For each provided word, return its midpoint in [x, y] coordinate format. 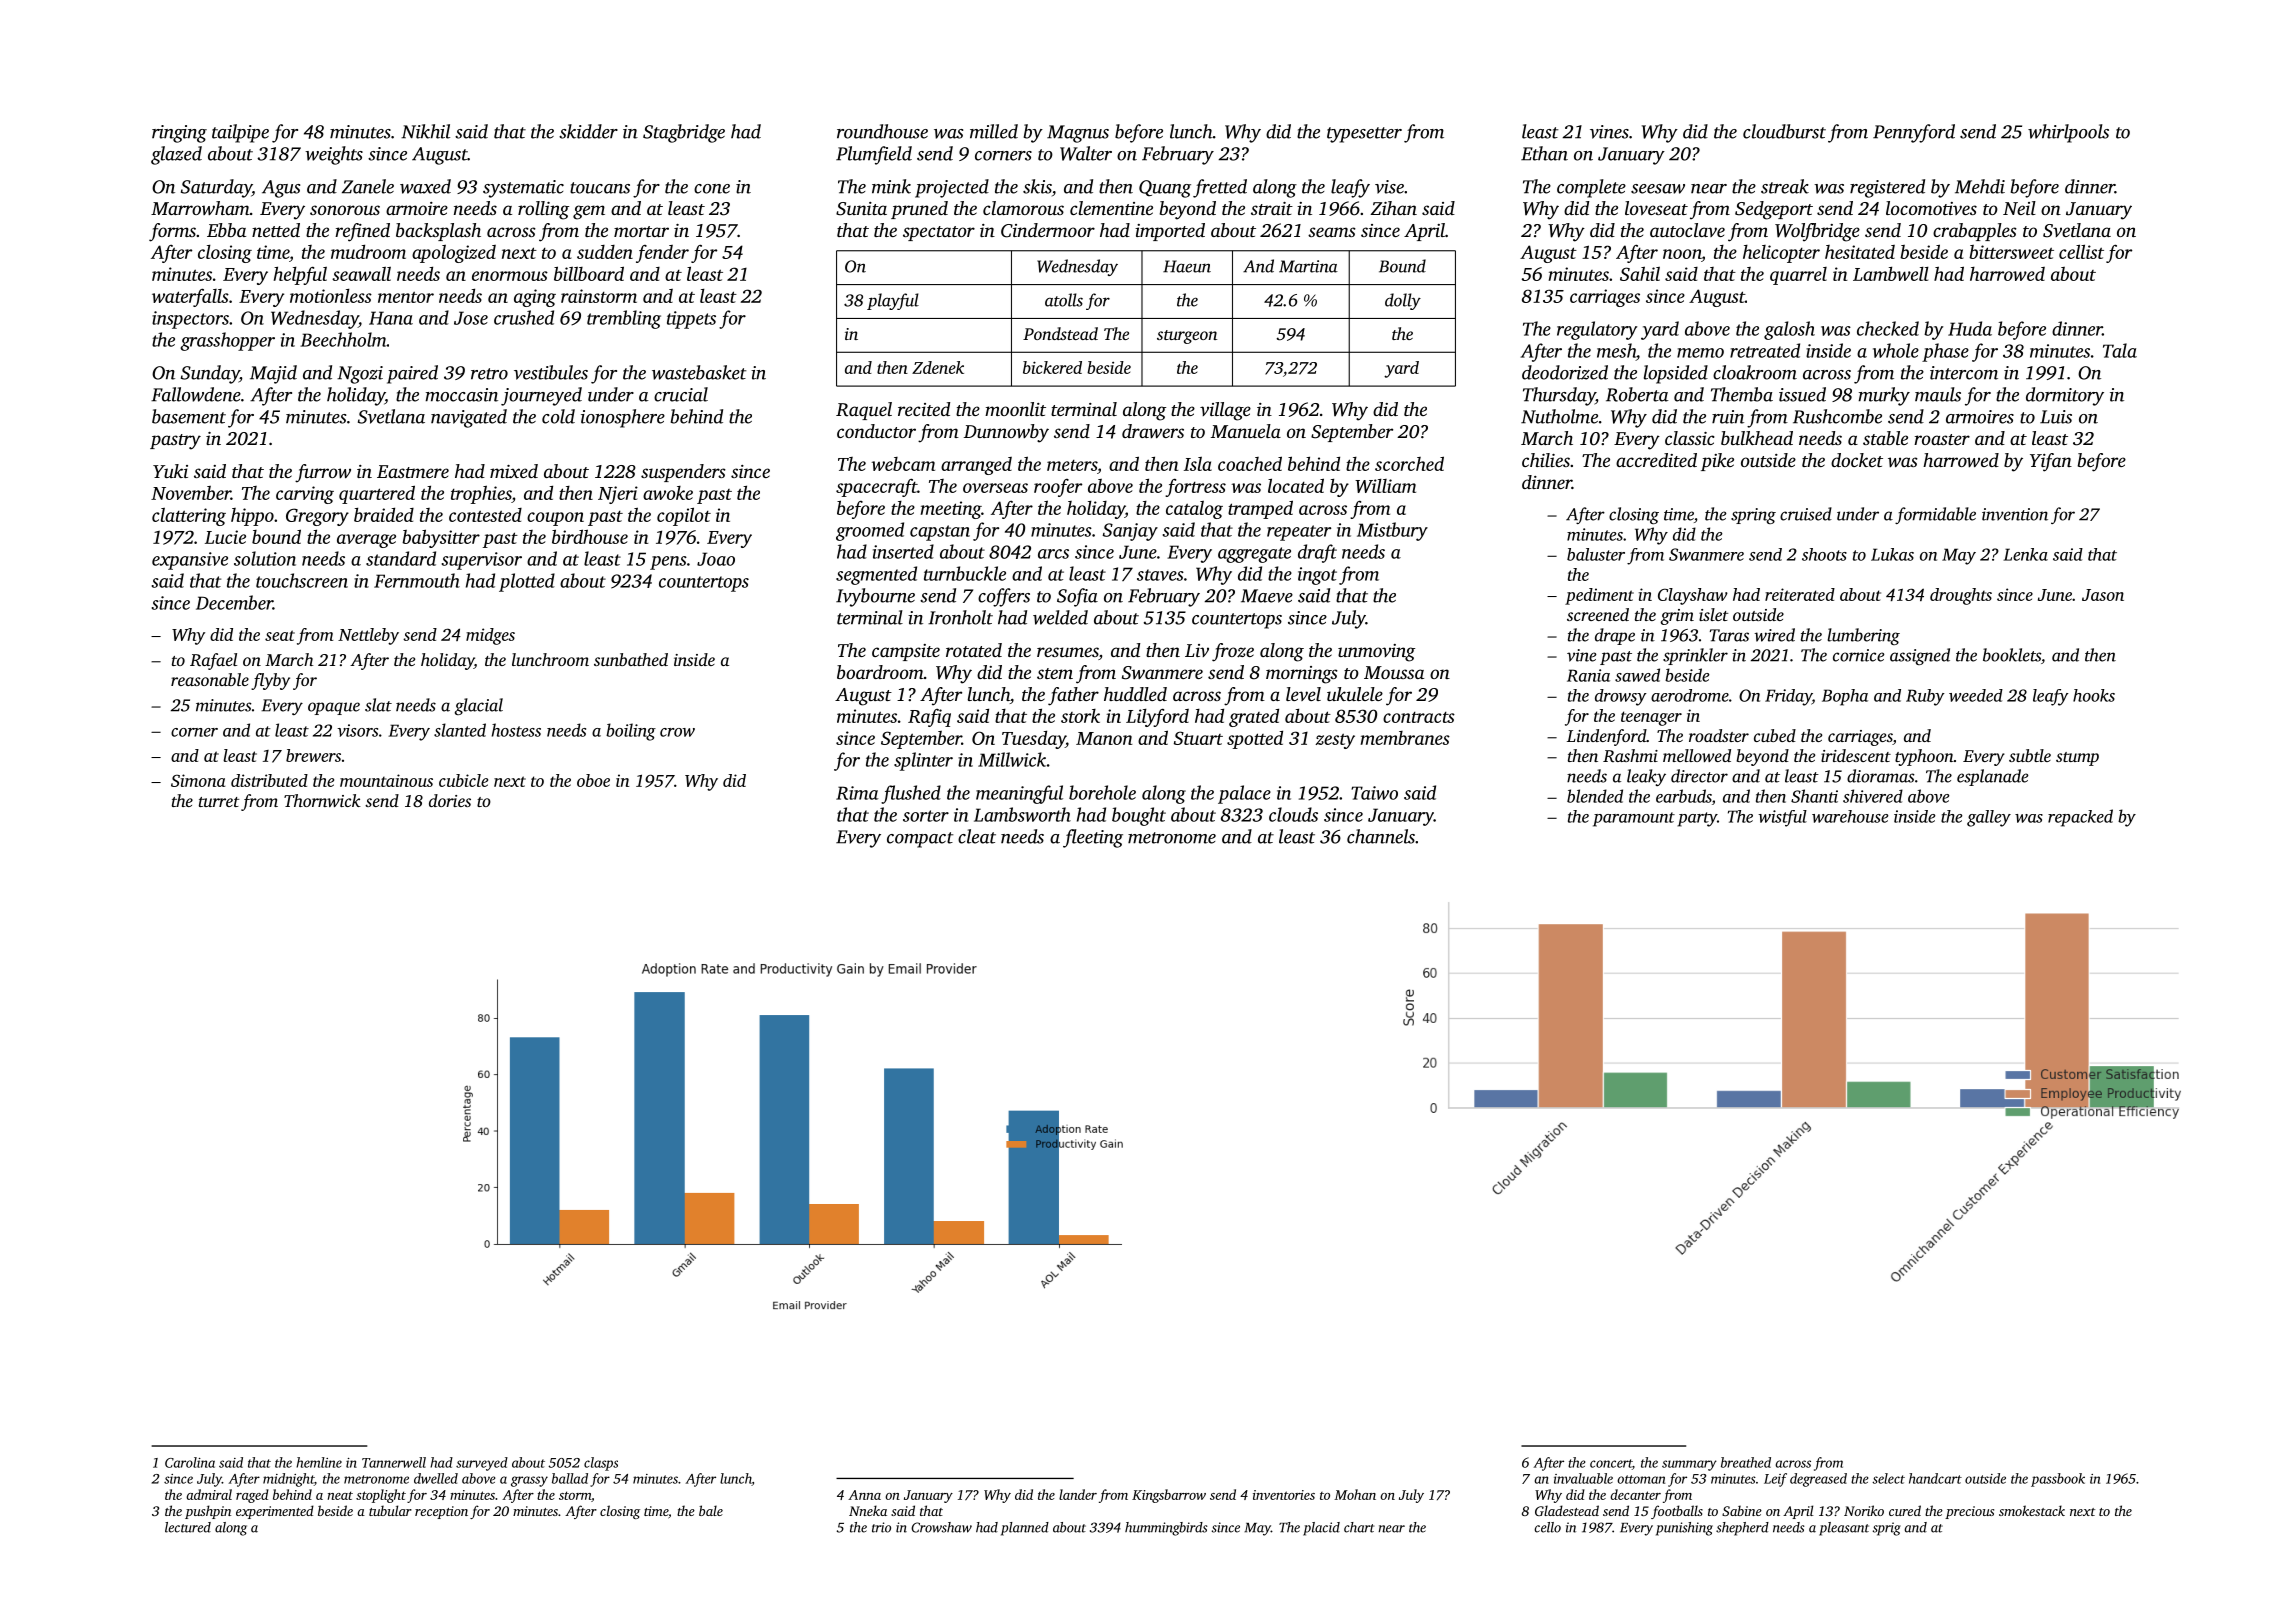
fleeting [1093, 838]
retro [489, 374]
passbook [2058, 1480]
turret [219, 802]
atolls [1064, 300]
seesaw [1658, 189]
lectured [188, 1527]
